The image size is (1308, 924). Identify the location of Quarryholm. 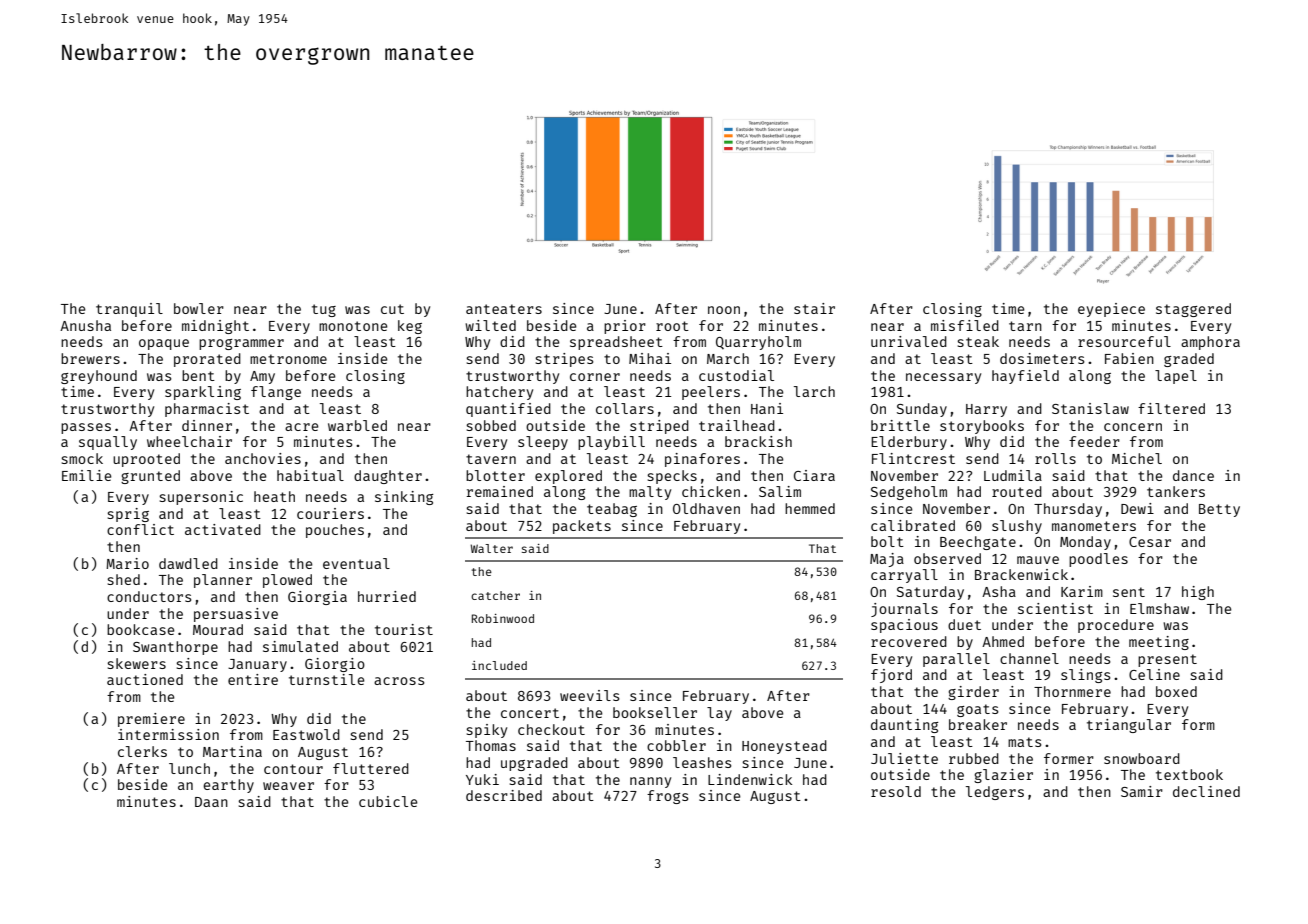
(758, 343).
